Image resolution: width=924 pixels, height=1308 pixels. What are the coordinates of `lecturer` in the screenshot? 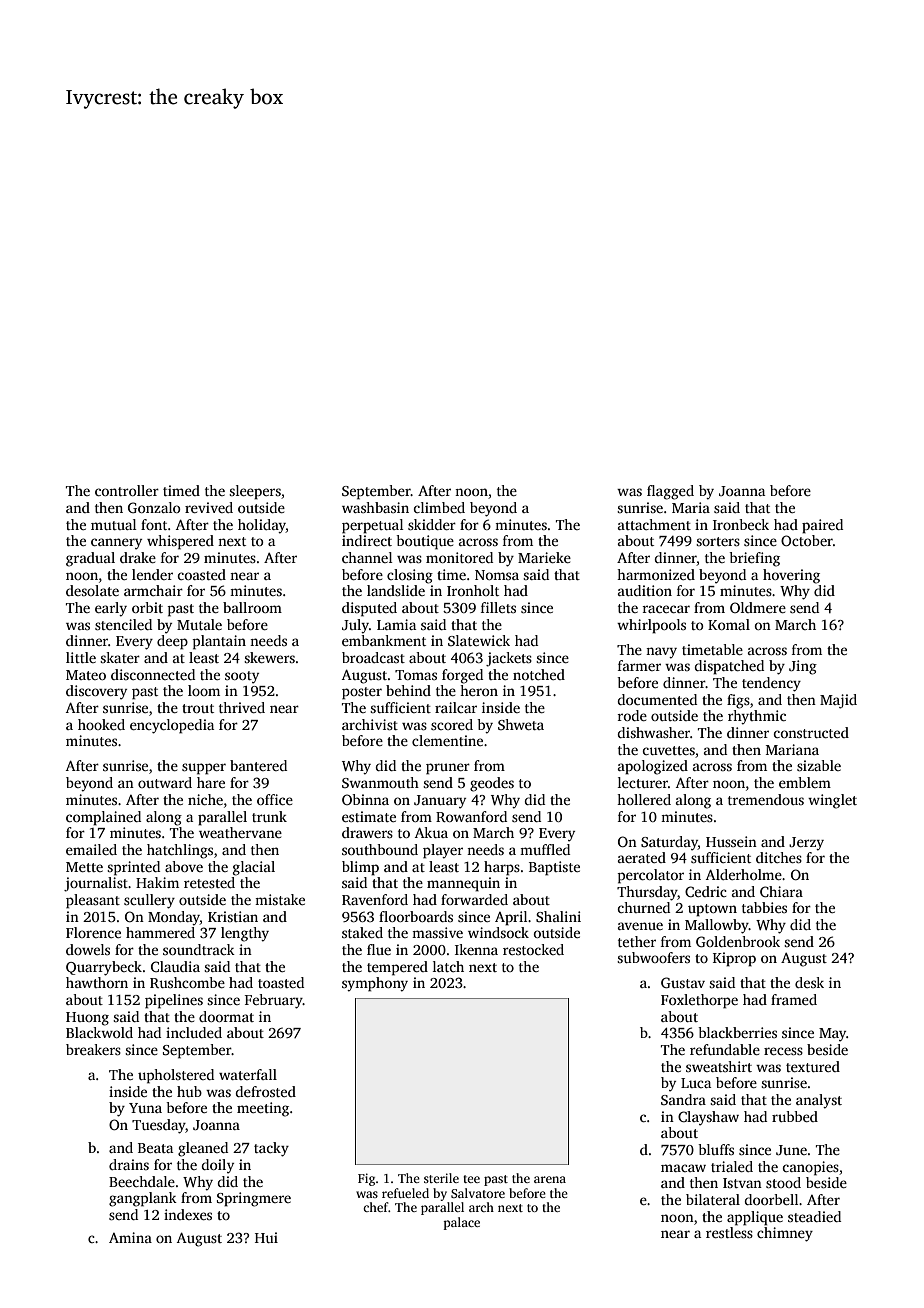 It's located at (643, 782).
